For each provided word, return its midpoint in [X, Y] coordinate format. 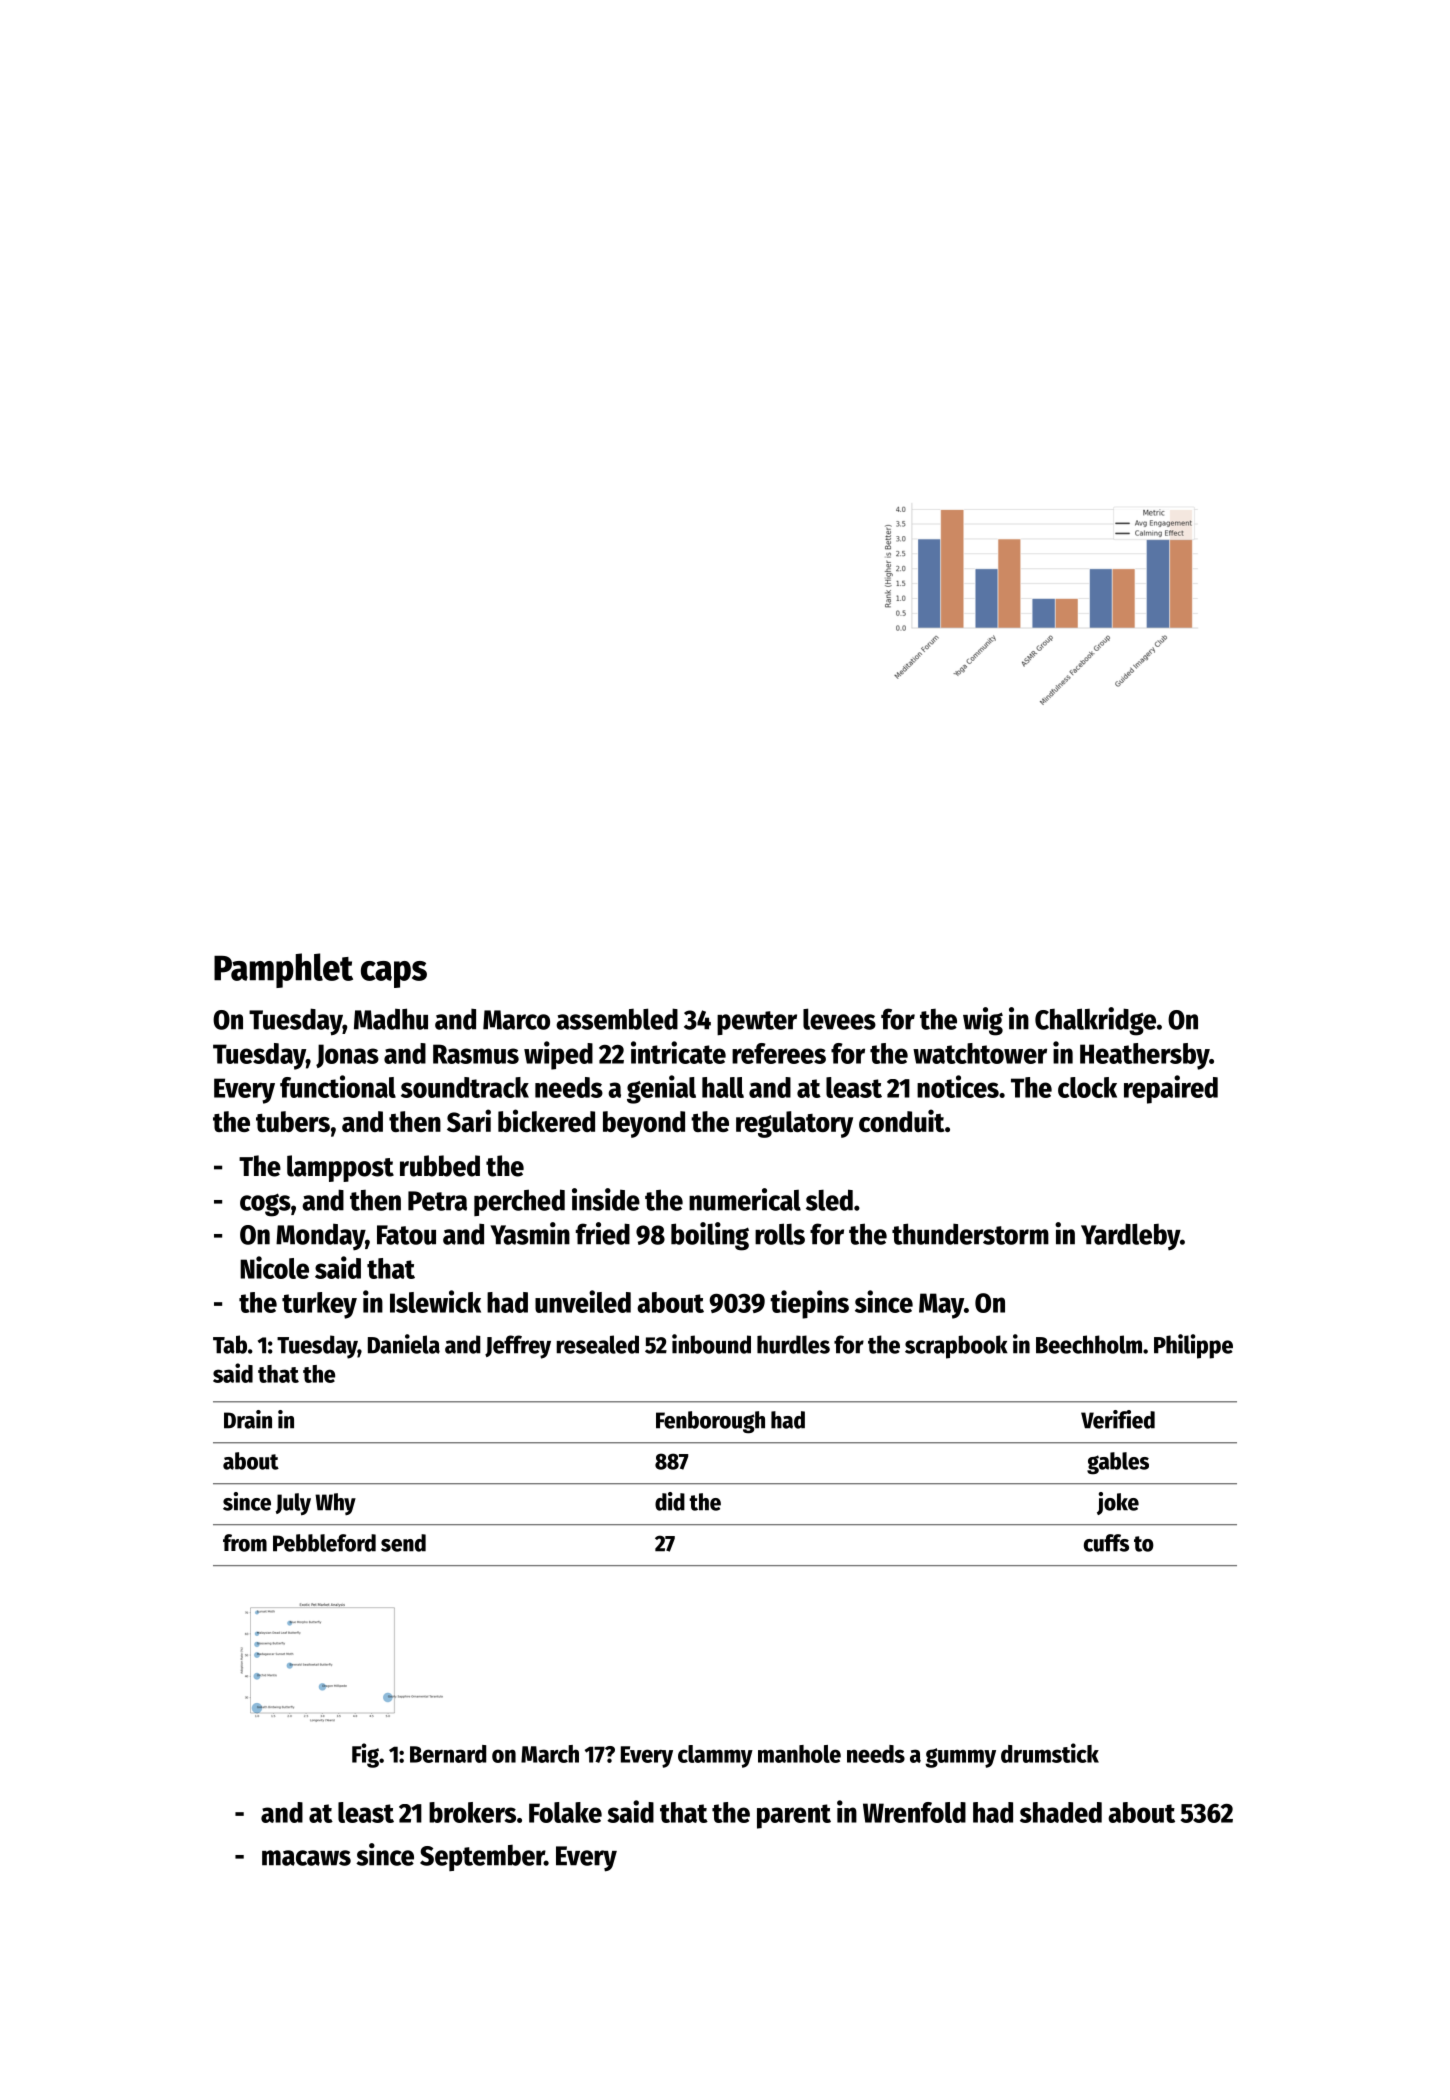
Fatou [406, 1235]
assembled [617, 1019]
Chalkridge [1095, 1021]
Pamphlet [283, 970]
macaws [306, 1858]
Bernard [448, 1754]
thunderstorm [970, 1234]
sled [829, 1200]
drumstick [1050, 1753]
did [670, 1501]
